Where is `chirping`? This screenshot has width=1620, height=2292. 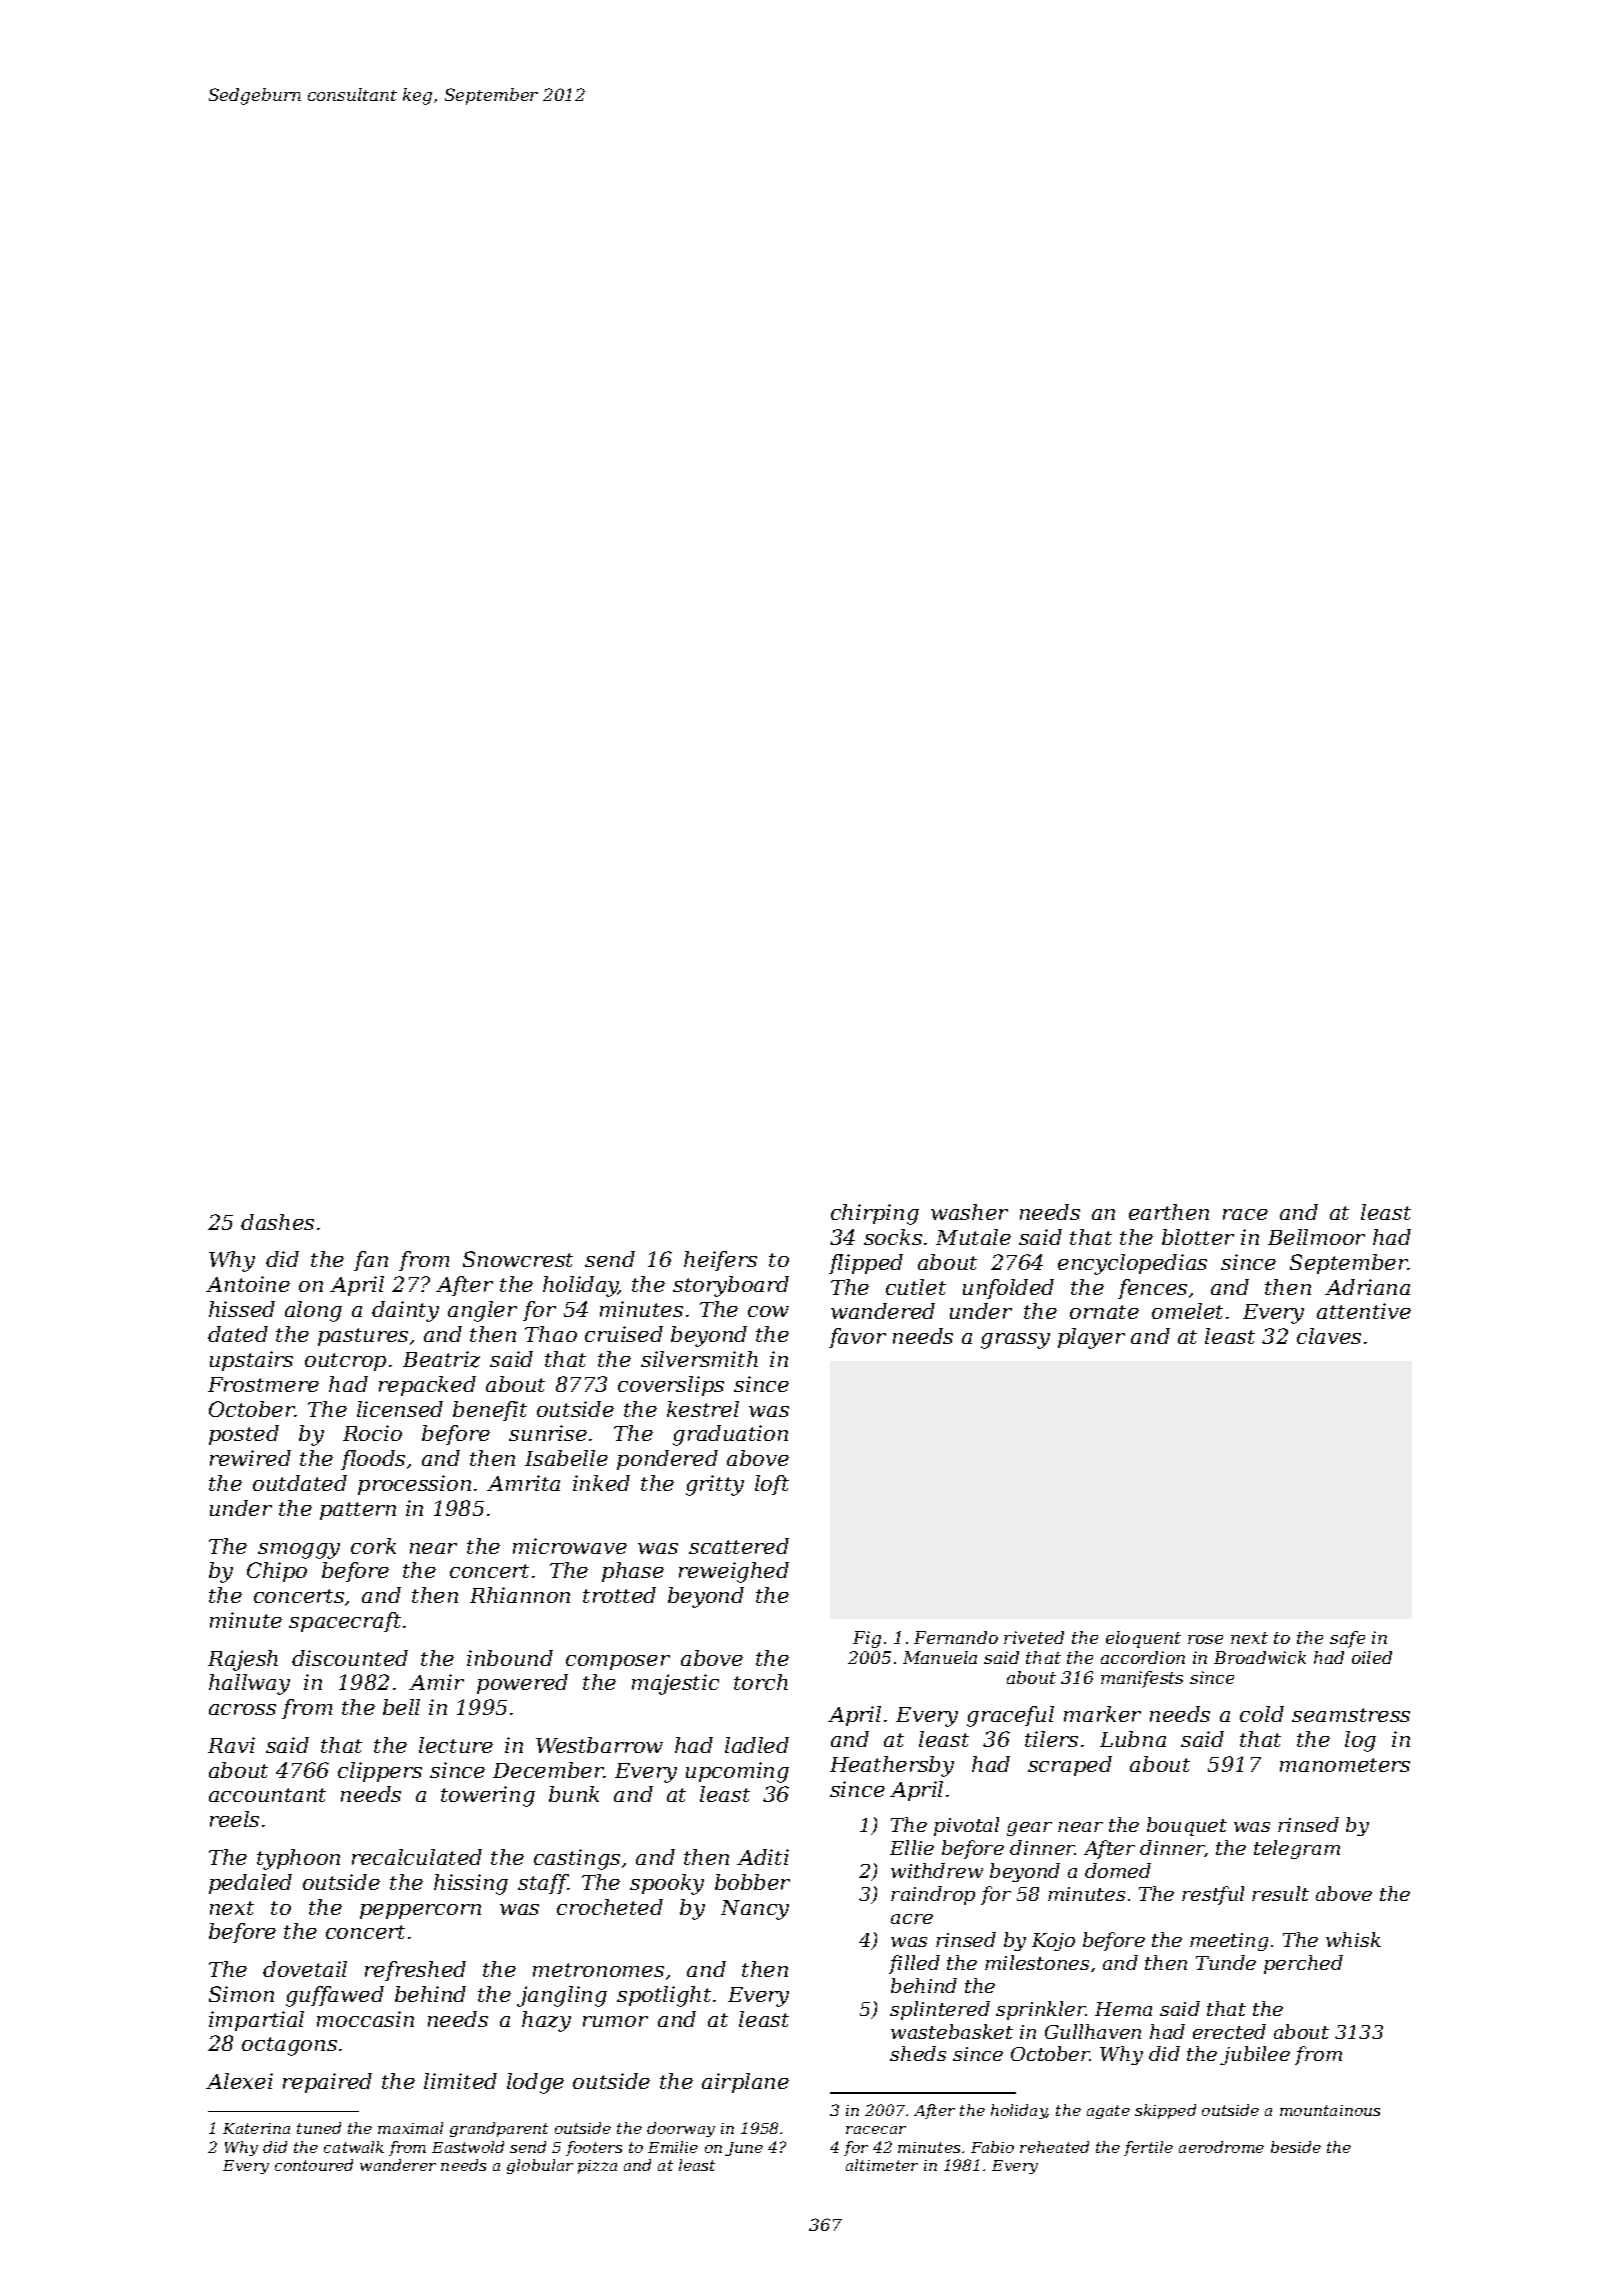
chirping is located at coordinates (875, 1214).
